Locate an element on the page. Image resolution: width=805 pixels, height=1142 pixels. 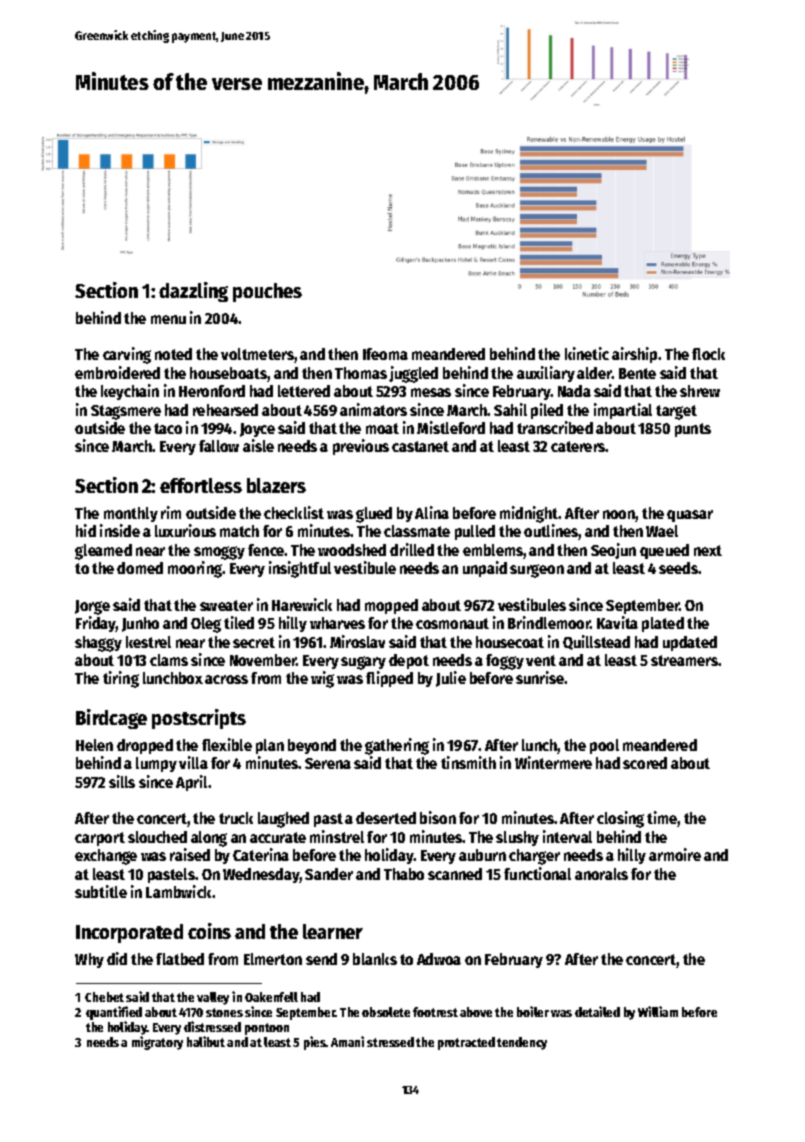
Kavita is located at coordinates (617, 622).
